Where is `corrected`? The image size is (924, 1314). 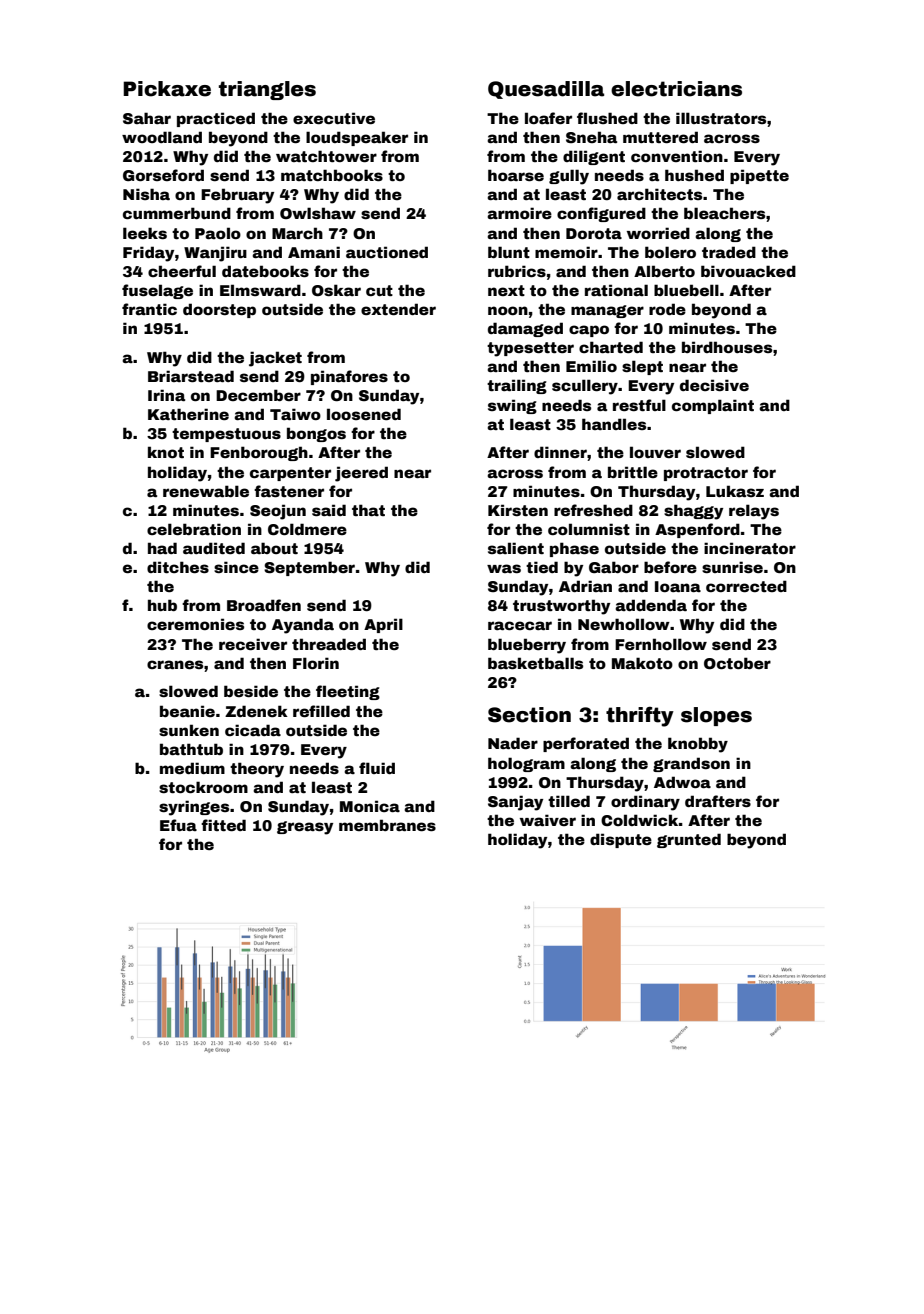 corrected is located at coordinates (746, 586).
